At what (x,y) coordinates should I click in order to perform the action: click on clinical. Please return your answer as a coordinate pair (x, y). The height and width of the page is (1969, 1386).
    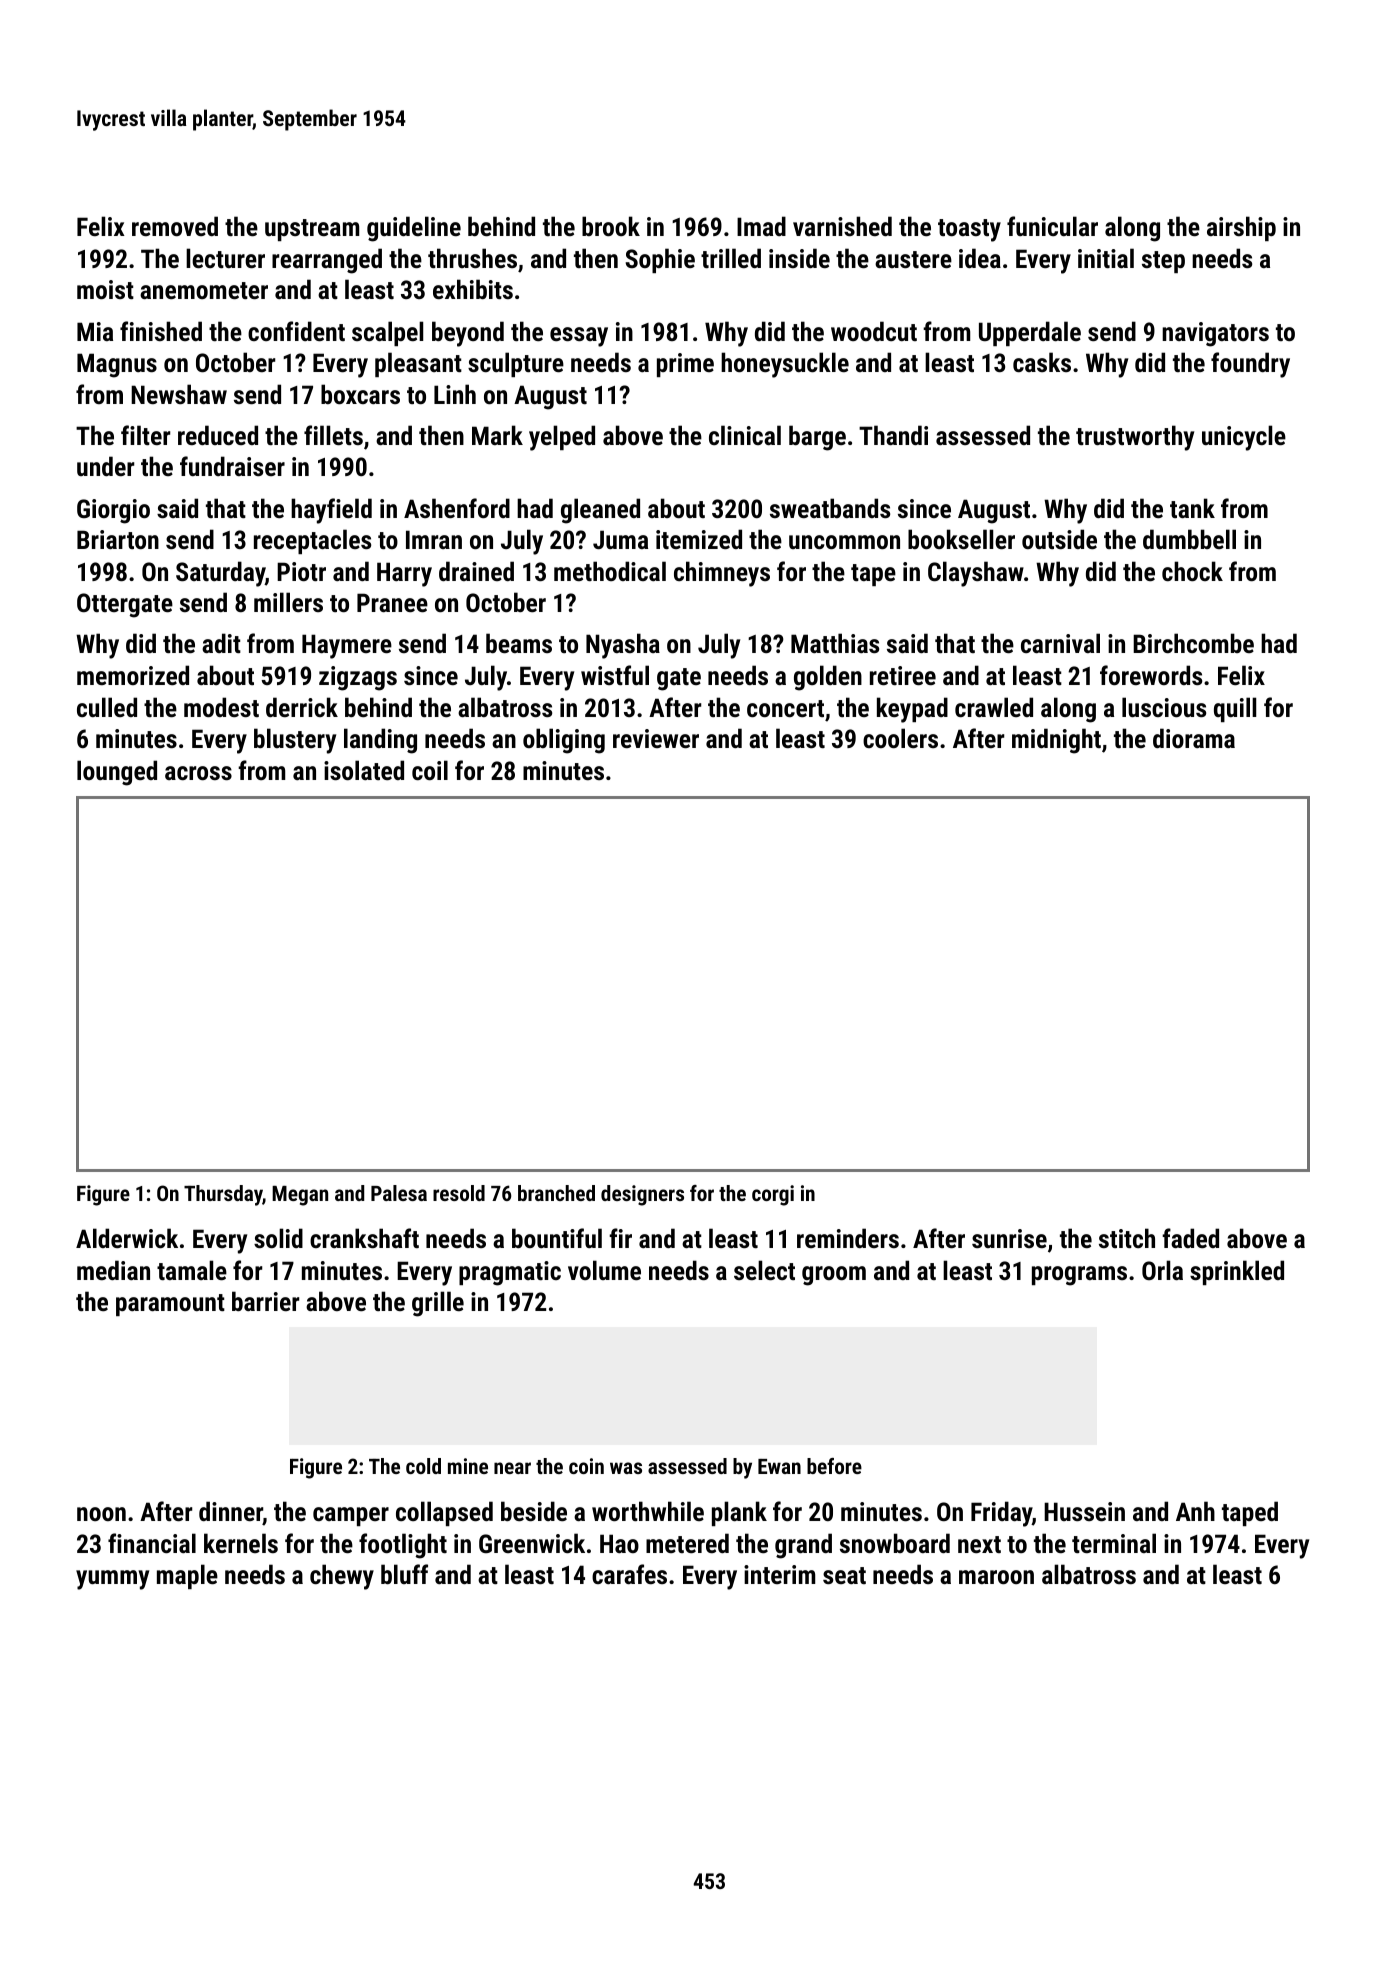
    Looking at the image, I should click on (745, 435).
